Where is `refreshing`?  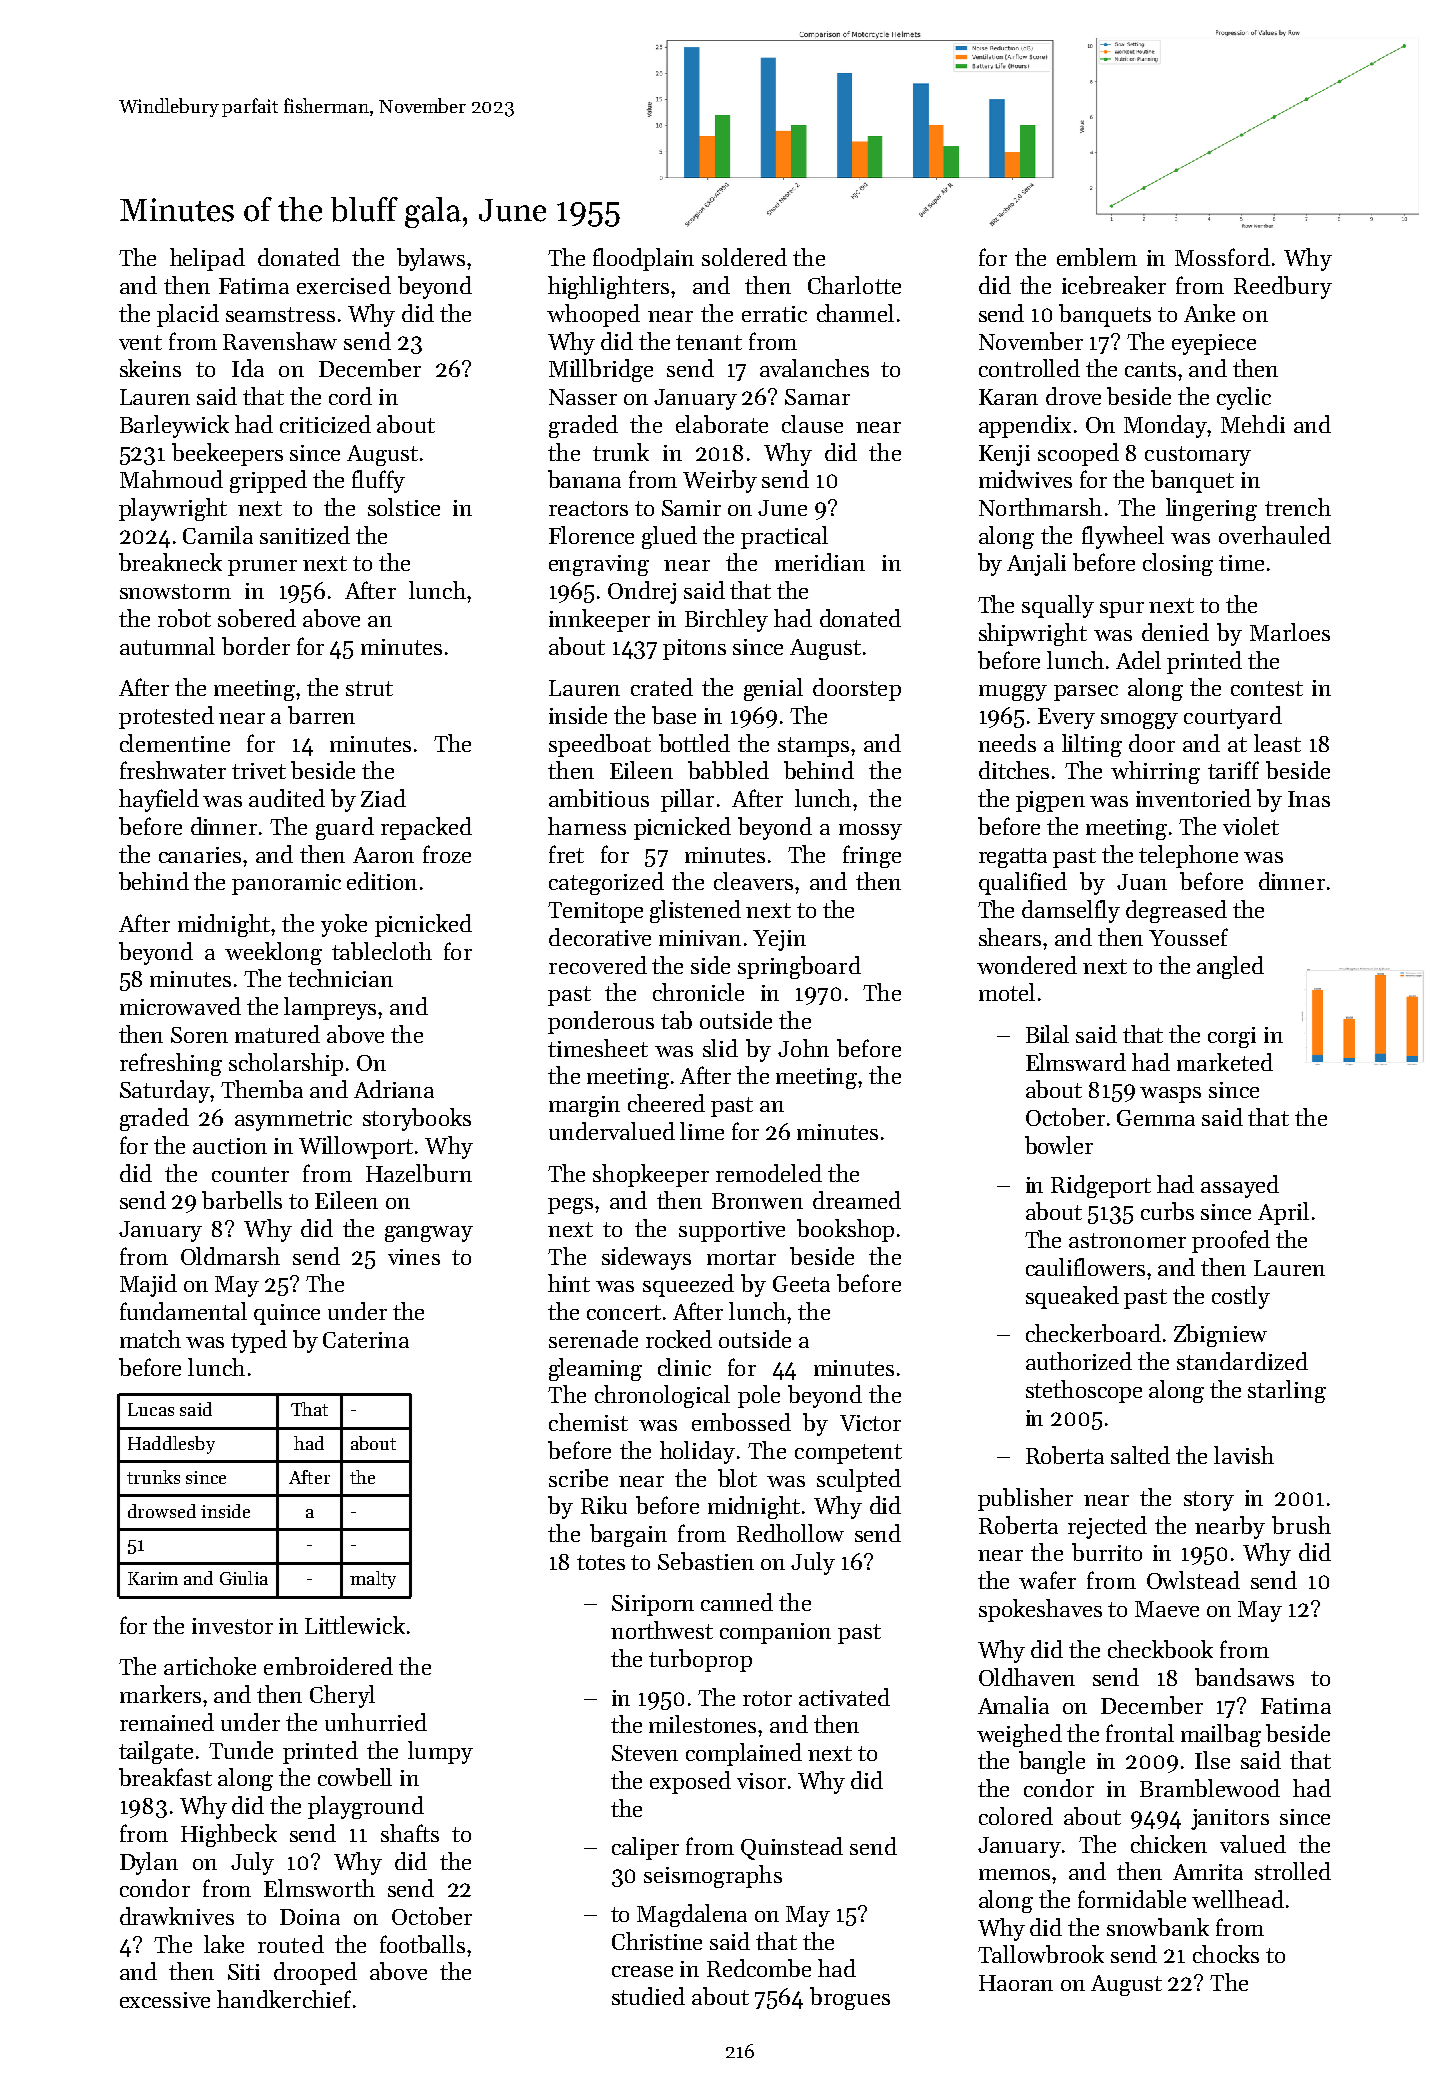
refreshing is located at coordinates (171, 1064).
